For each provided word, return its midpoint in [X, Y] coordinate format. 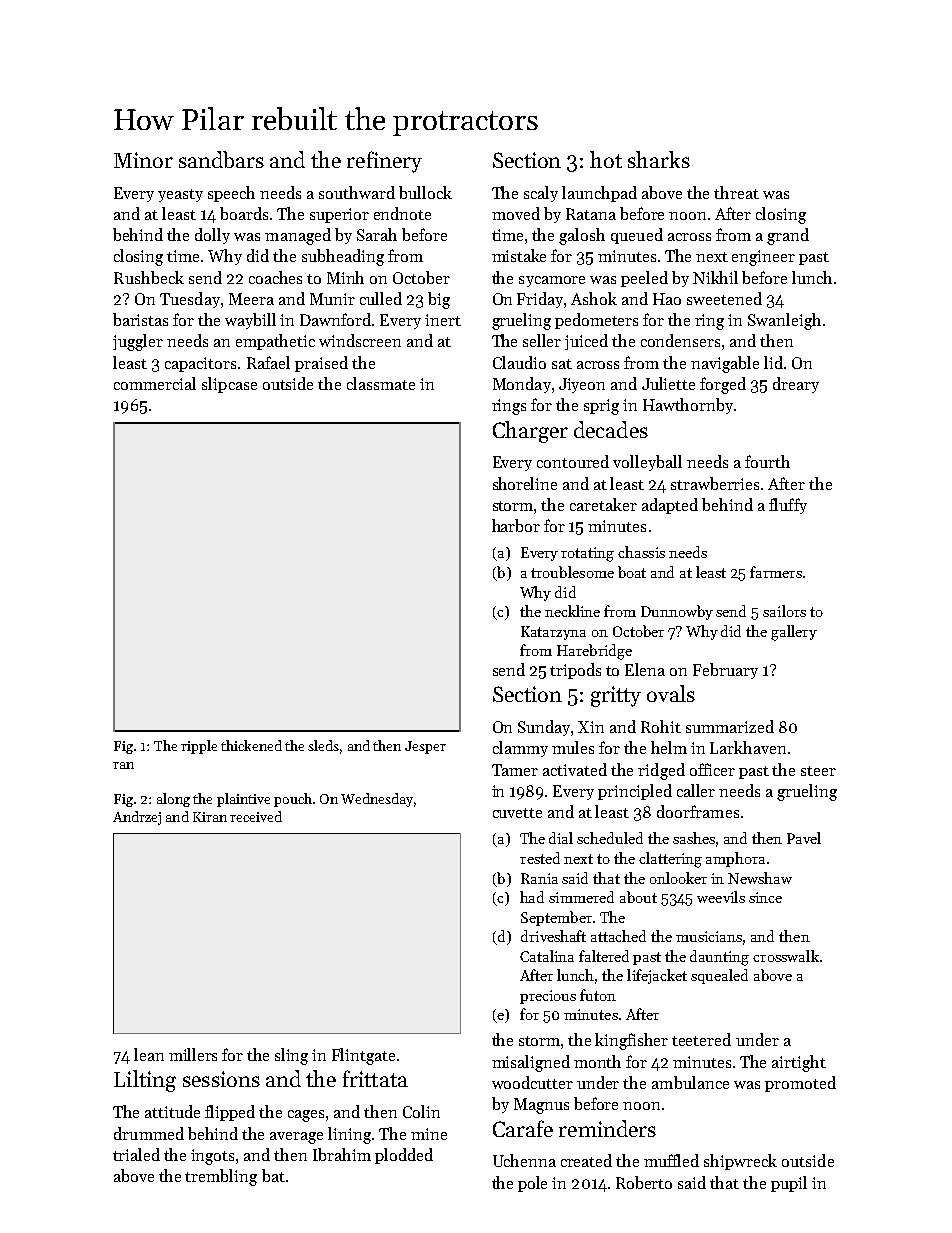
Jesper [425, 747]
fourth [767, 461]
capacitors [200, 364]
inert [443, 320]
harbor [516, 525]
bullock [425, 192]
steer [818, 771]
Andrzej [137, 818]
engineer [763, 258]
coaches [275, 277]
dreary [796, 385]
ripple [199, 747]
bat [273, 1175]
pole [532, 1184]
